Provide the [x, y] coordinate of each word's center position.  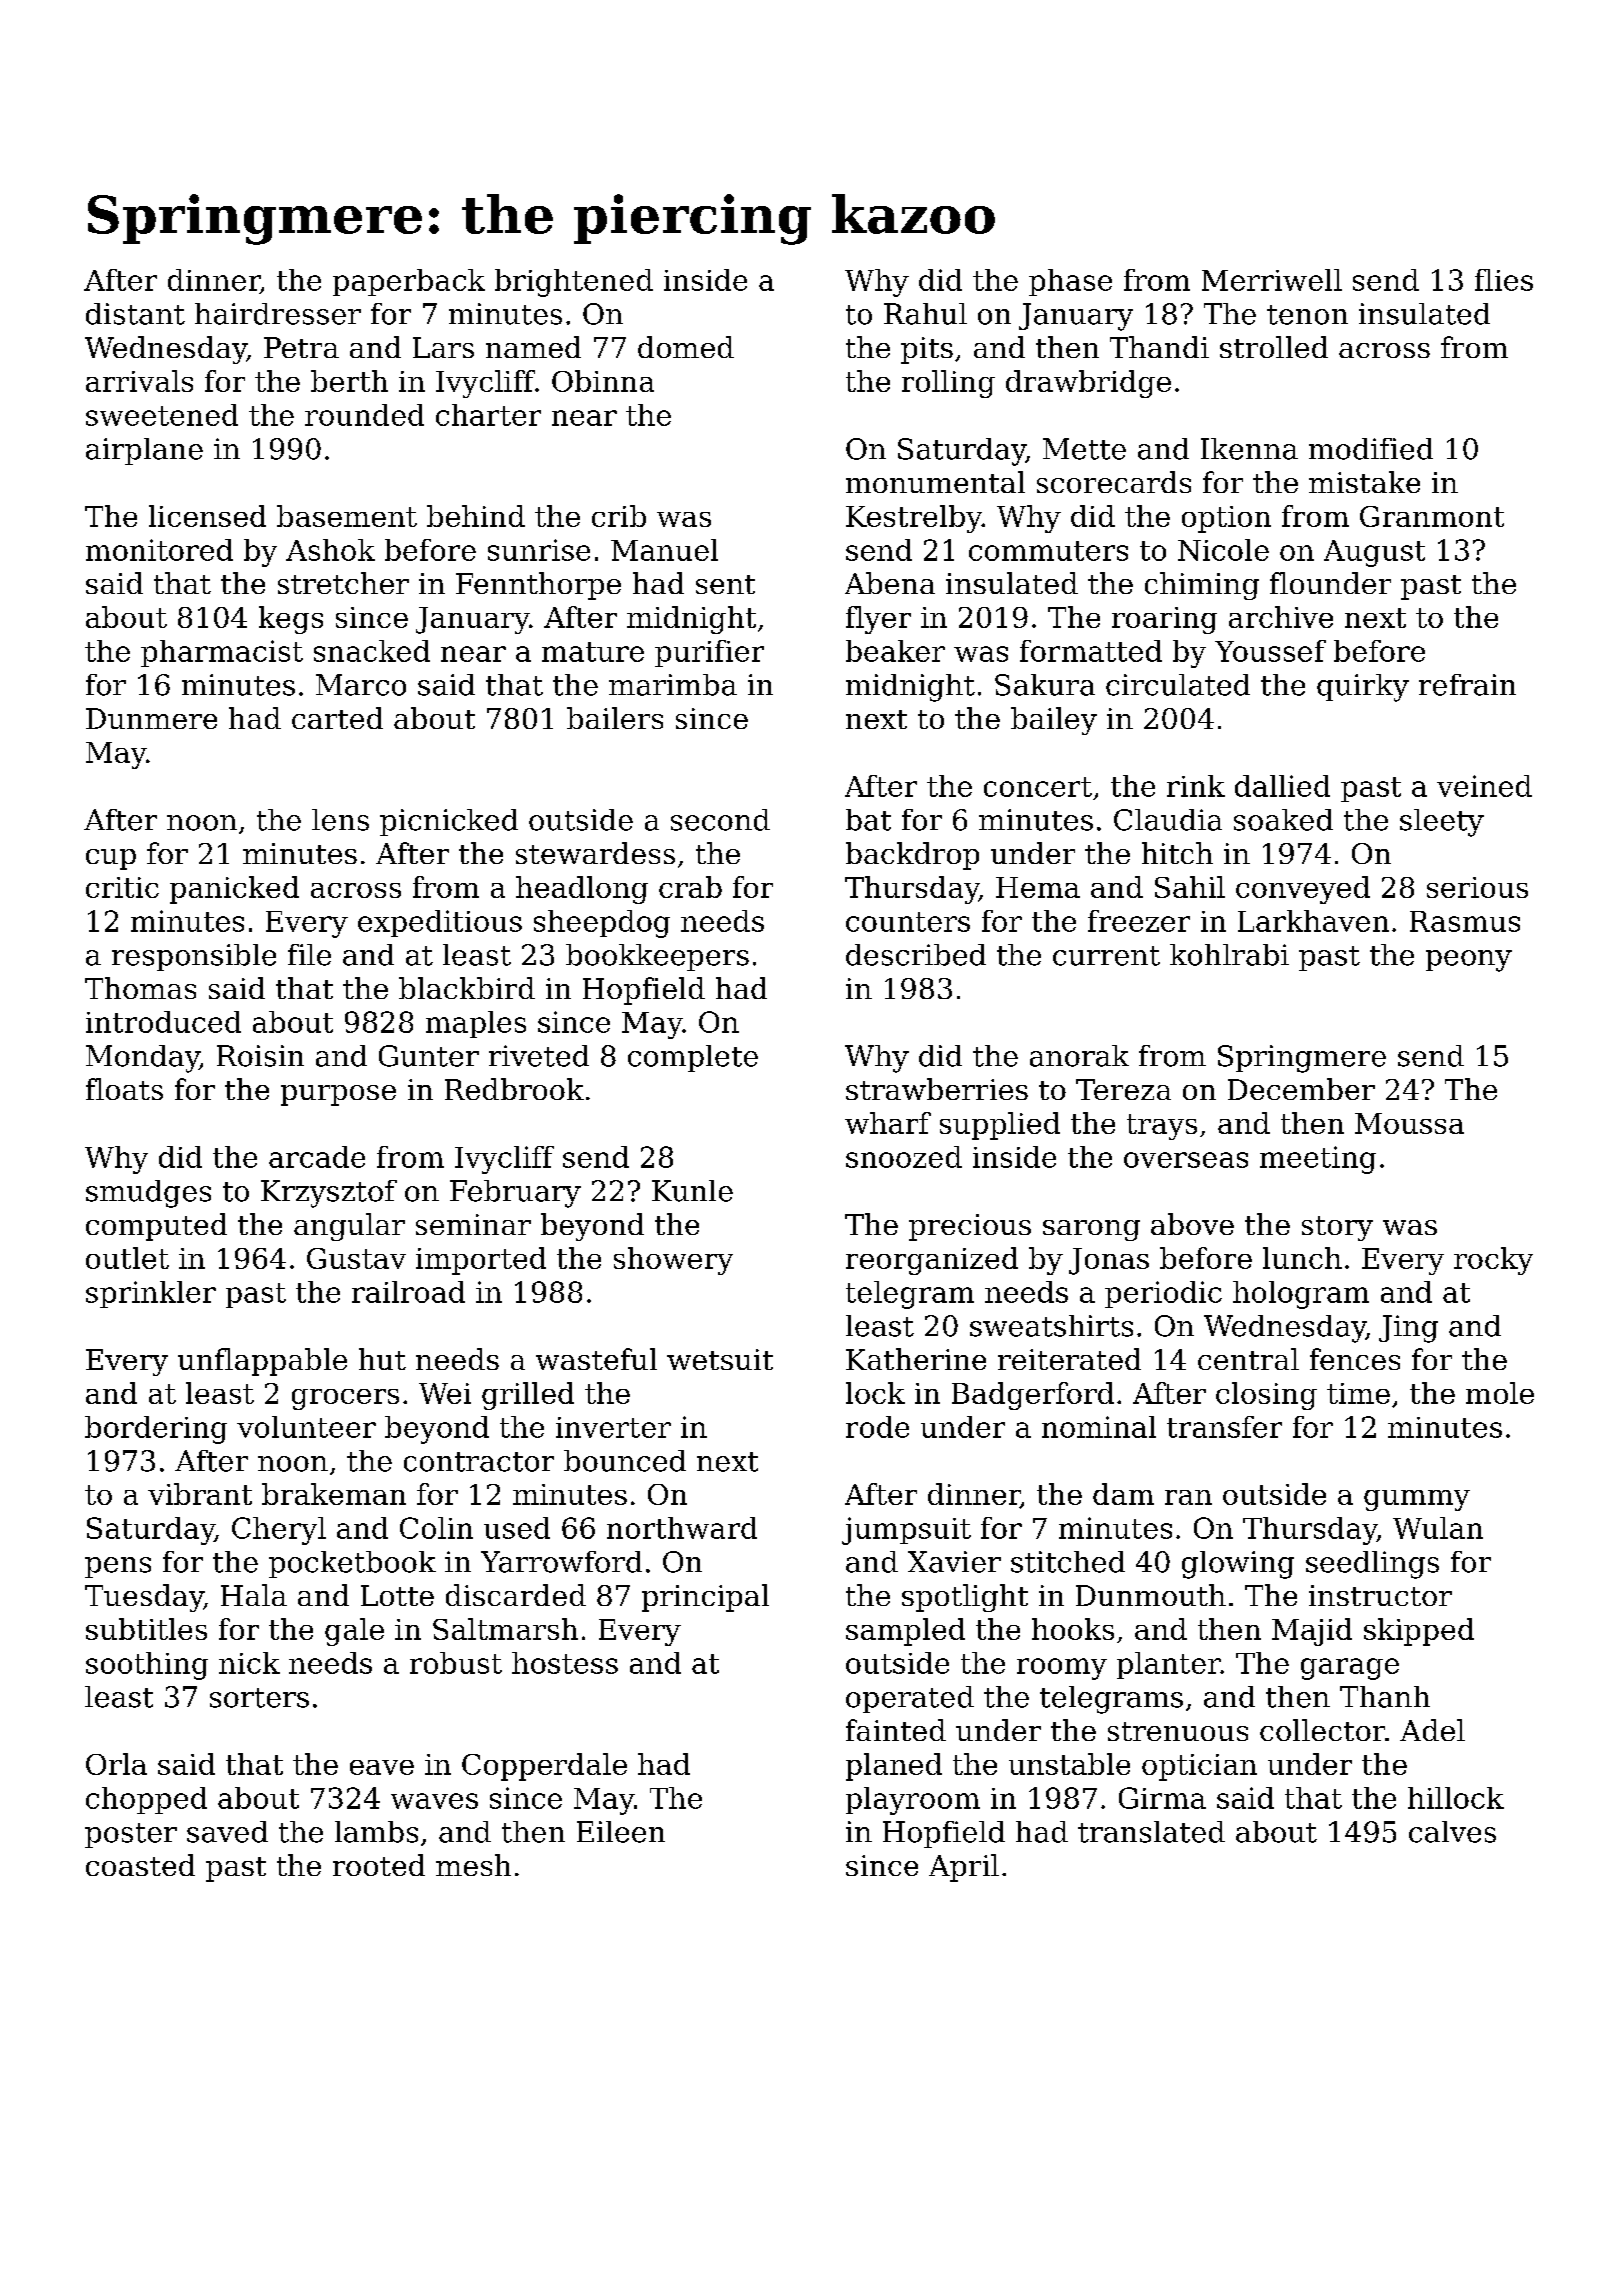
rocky [1493, 1261]
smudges [148, 1194]
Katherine [916, 1359]
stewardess [595, 853]
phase [1070, 282]
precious [970, 1227]
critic [122, 887]
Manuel [664, 550]
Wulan [1438, 1528]
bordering [156, 1430]
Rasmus [1465, 921]
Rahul [925, 314]
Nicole [1223, 550]
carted [337, 718]
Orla [116, 1764]
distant [135, 314]
